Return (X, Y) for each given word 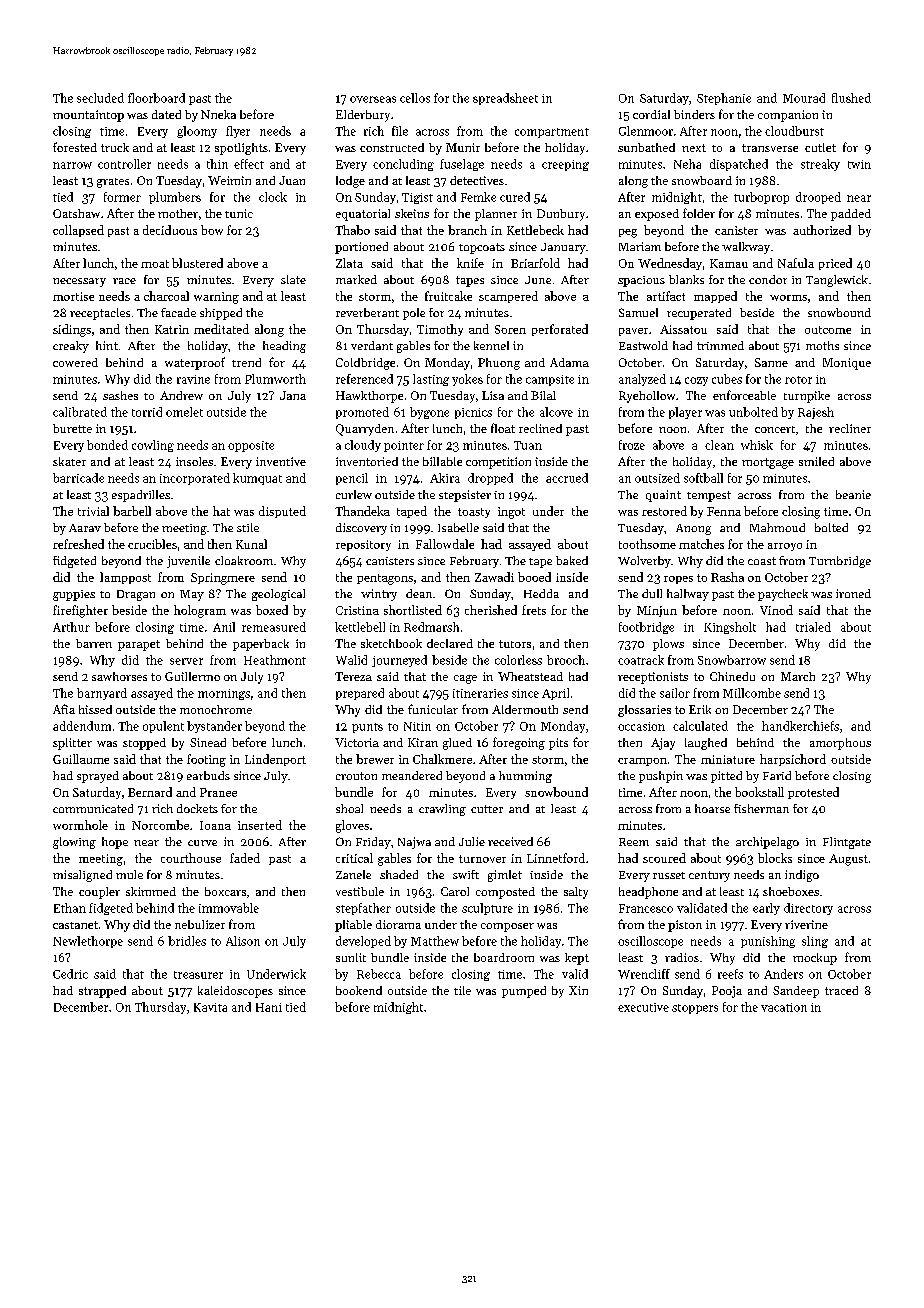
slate (293, 279)
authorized (822, 230)
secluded (100, 98)
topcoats (482, 248)
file (400, 131)
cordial (651, 114)
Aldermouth (525, 709)
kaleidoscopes (235, 992)
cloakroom (244, 560)
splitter (72, 744)
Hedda (541, 593)
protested (813, 793)
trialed (813, 627)
